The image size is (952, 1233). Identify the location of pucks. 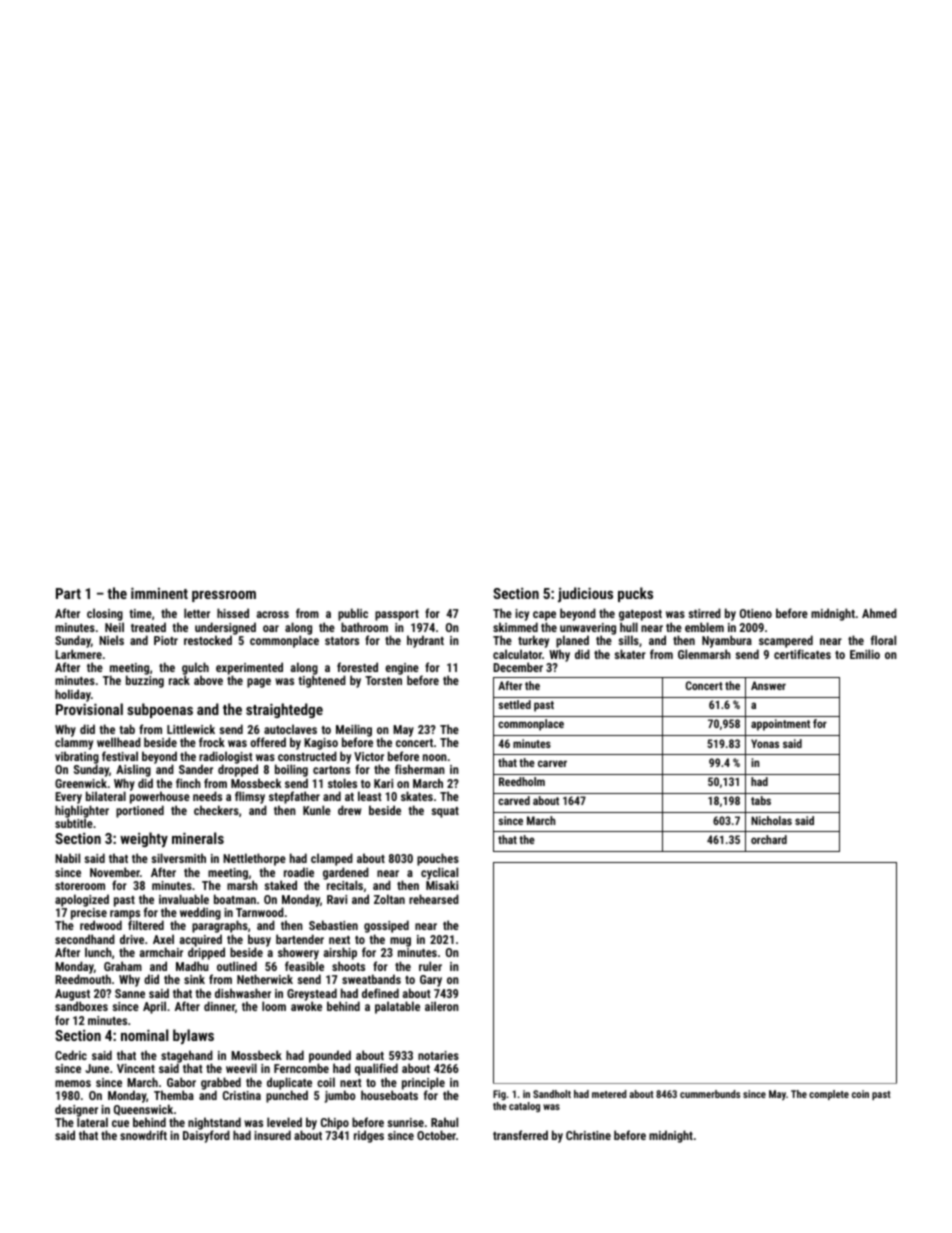
(635, 594).
